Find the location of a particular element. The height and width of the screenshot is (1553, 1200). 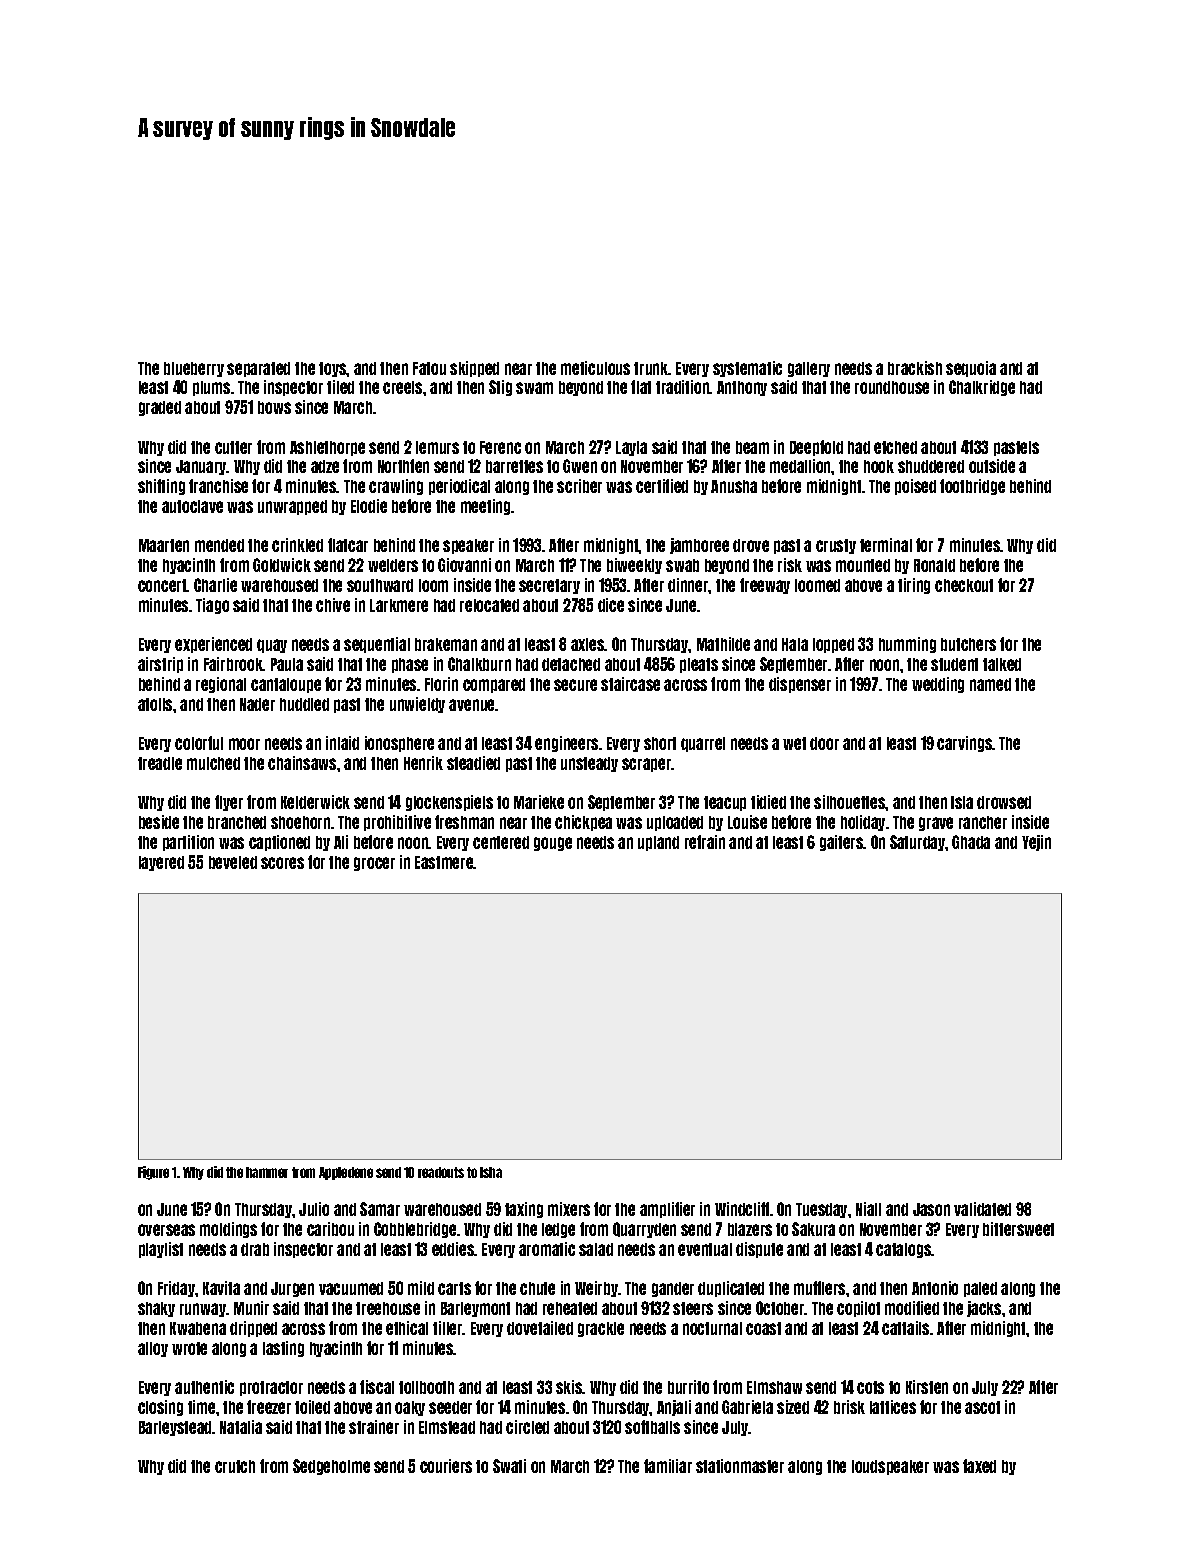

Tuesday is located at coordinates (821, 1210).
